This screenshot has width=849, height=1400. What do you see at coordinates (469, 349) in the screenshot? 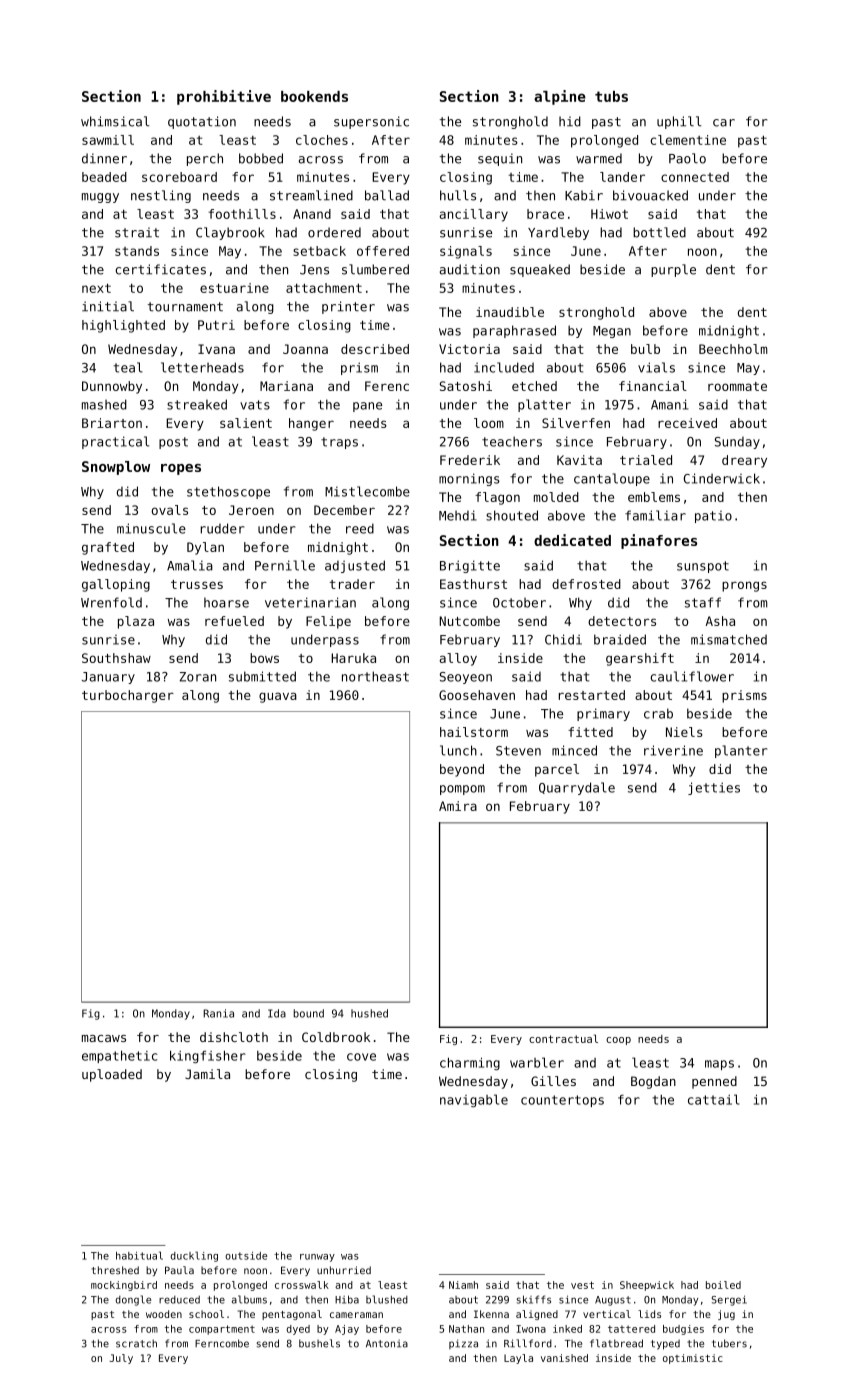
I see `Victoria` at bounding box center [469, 349].
